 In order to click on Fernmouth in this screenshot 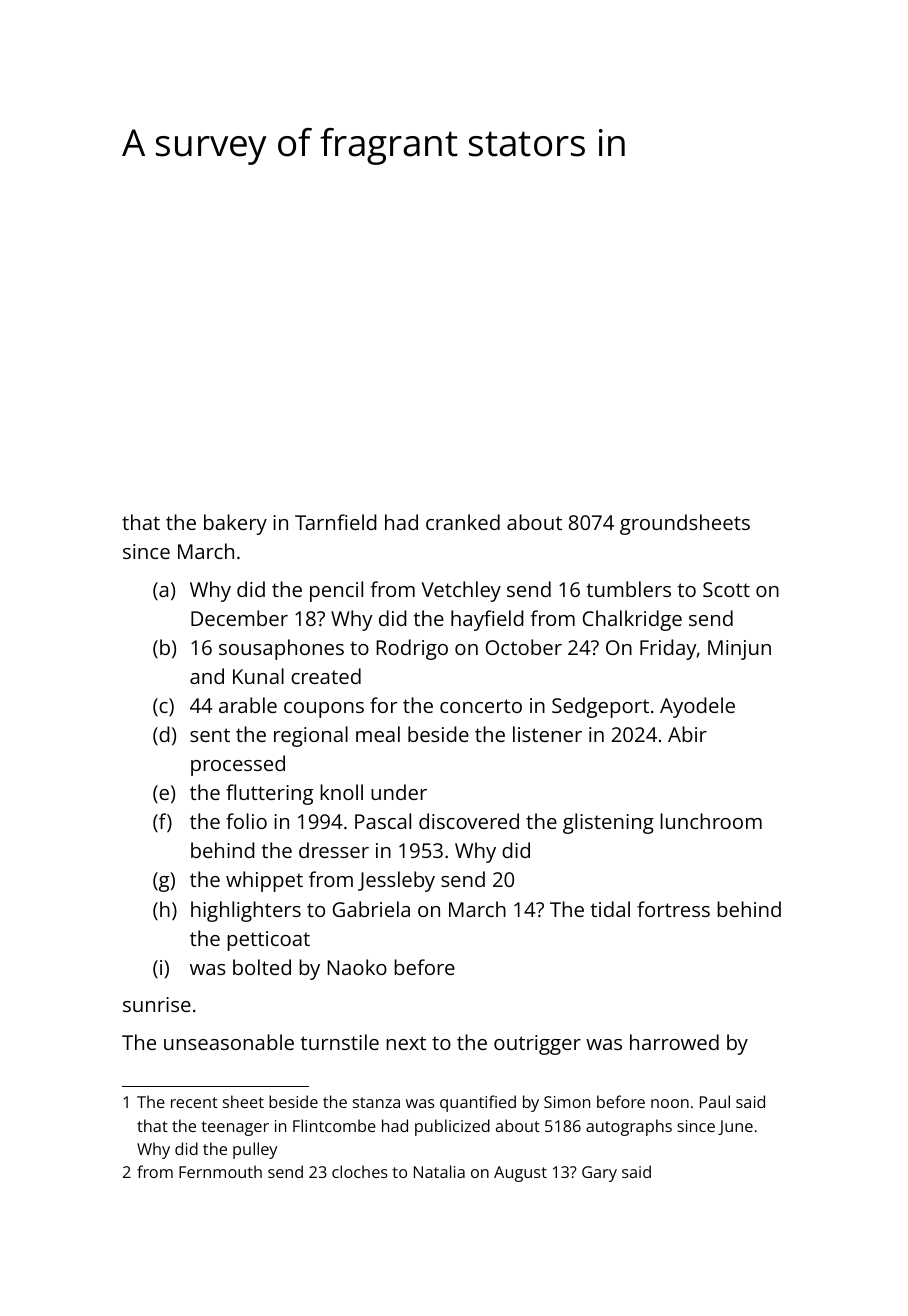, I will do `click(220, 1171)`.
